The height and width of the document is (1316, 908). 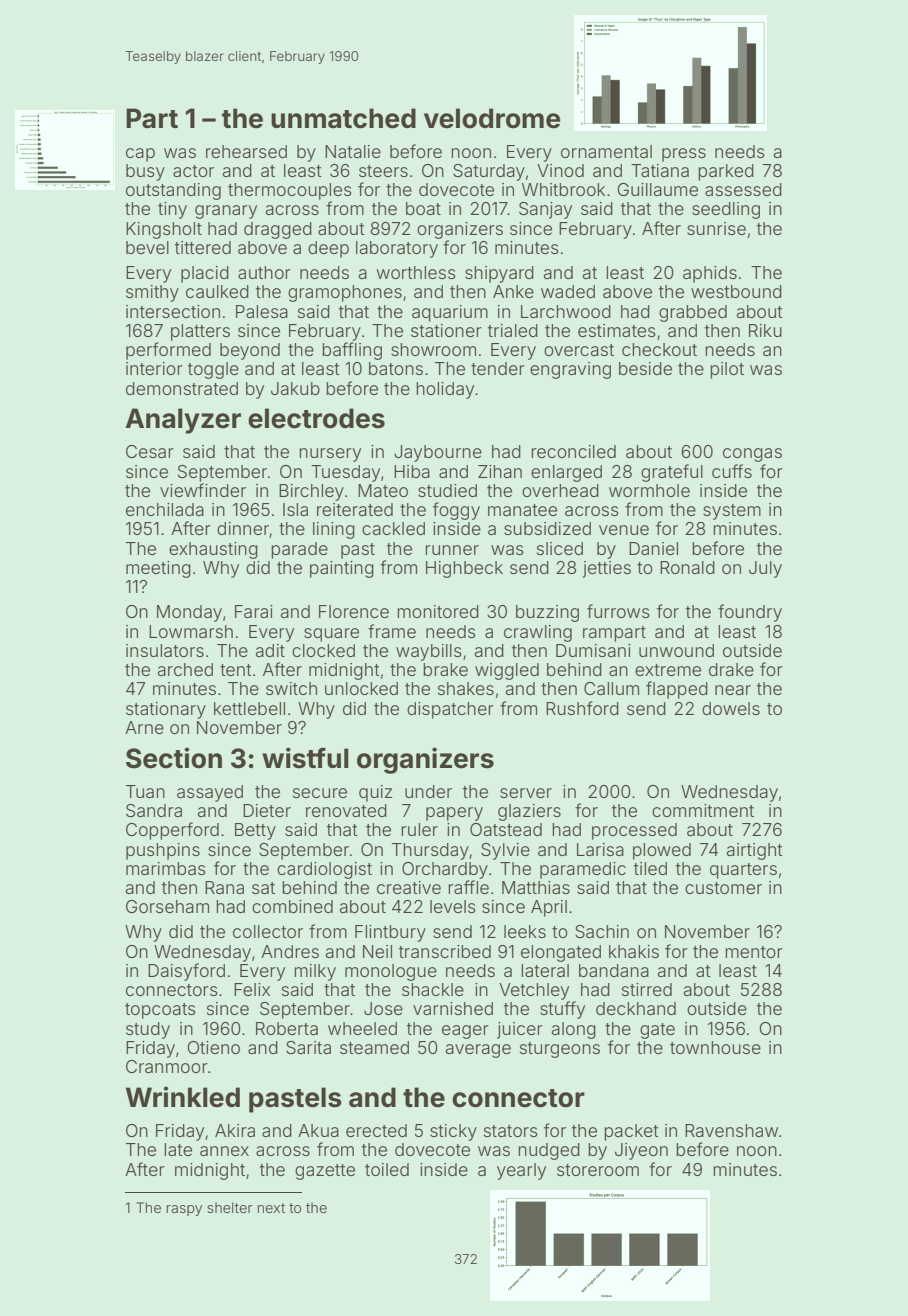 I want to click on bevel, so click(x=147, y=247).
